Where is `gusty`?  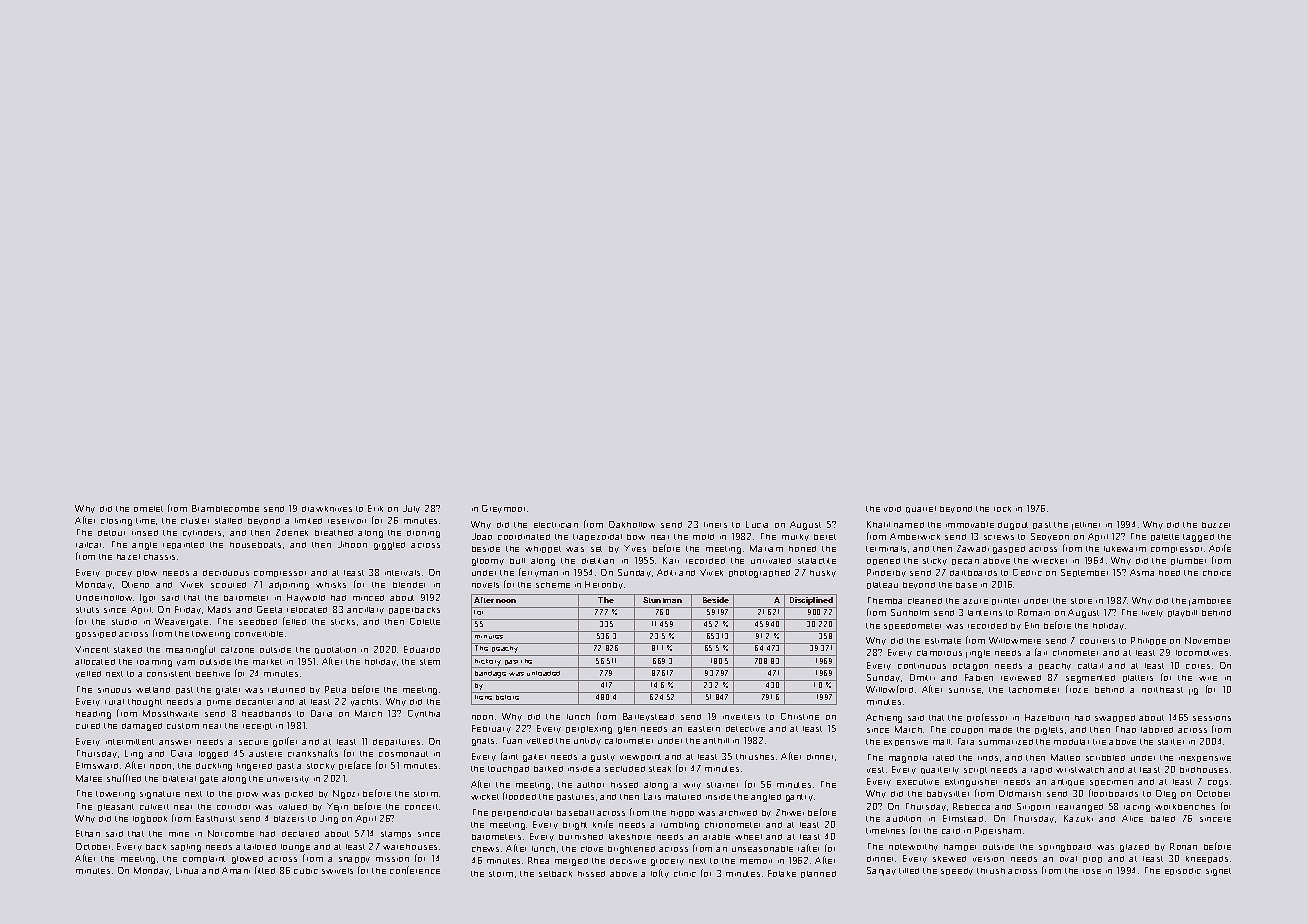 gusty is located at coordinates (603, 758).
